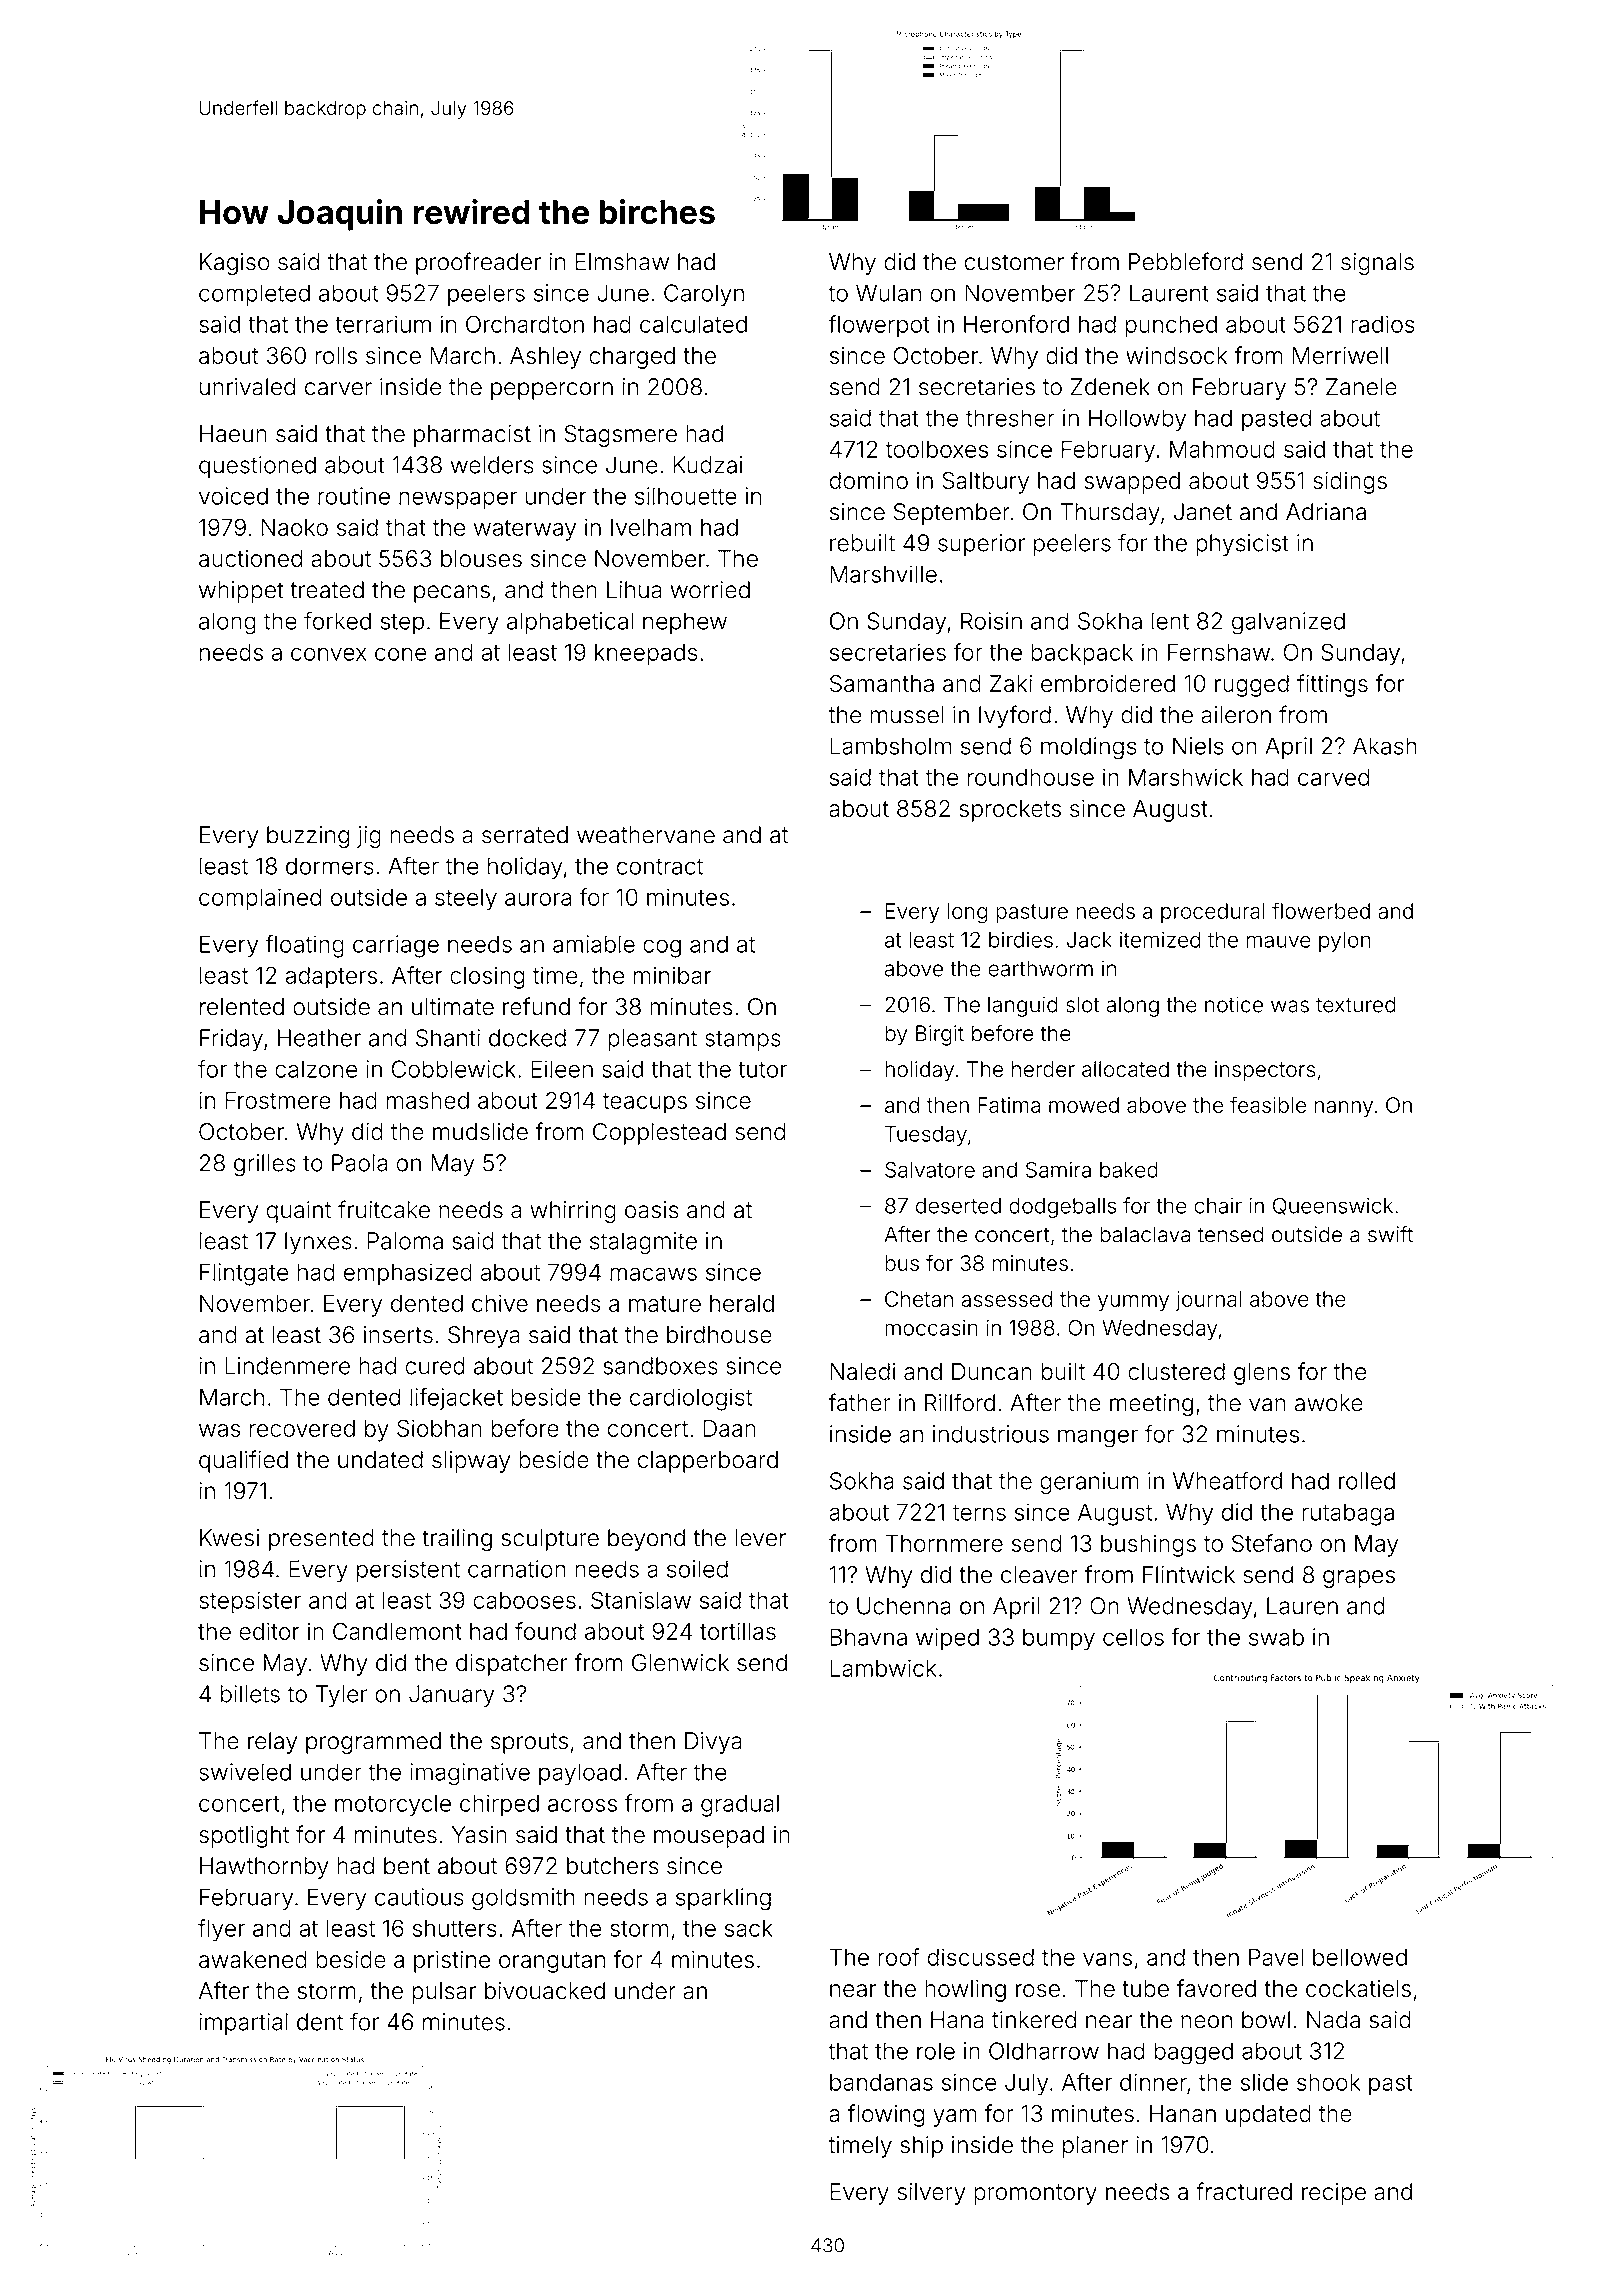 The height and width of the image is (2292, 1620). What do you see at coordinates (244, 1274) in the image?
I see `Flintgate` at bounding box center [244, 1274].
